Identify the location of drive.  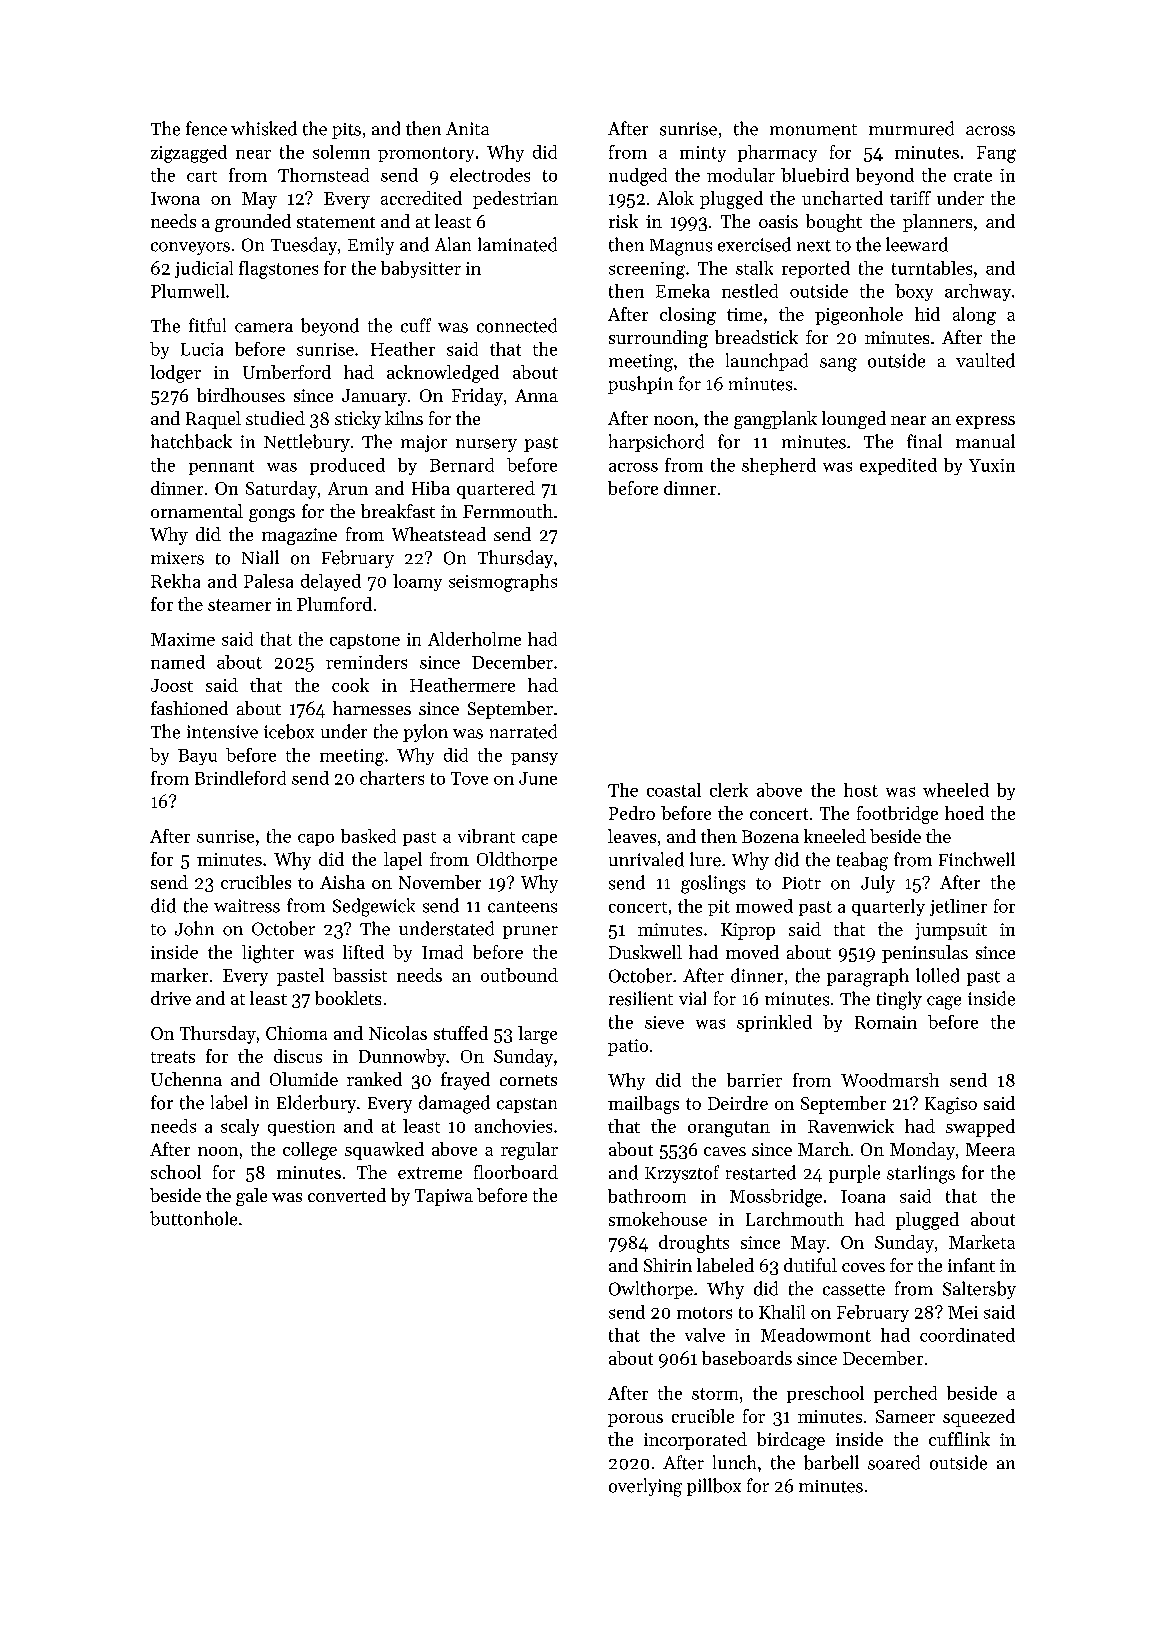
(171, 998).
